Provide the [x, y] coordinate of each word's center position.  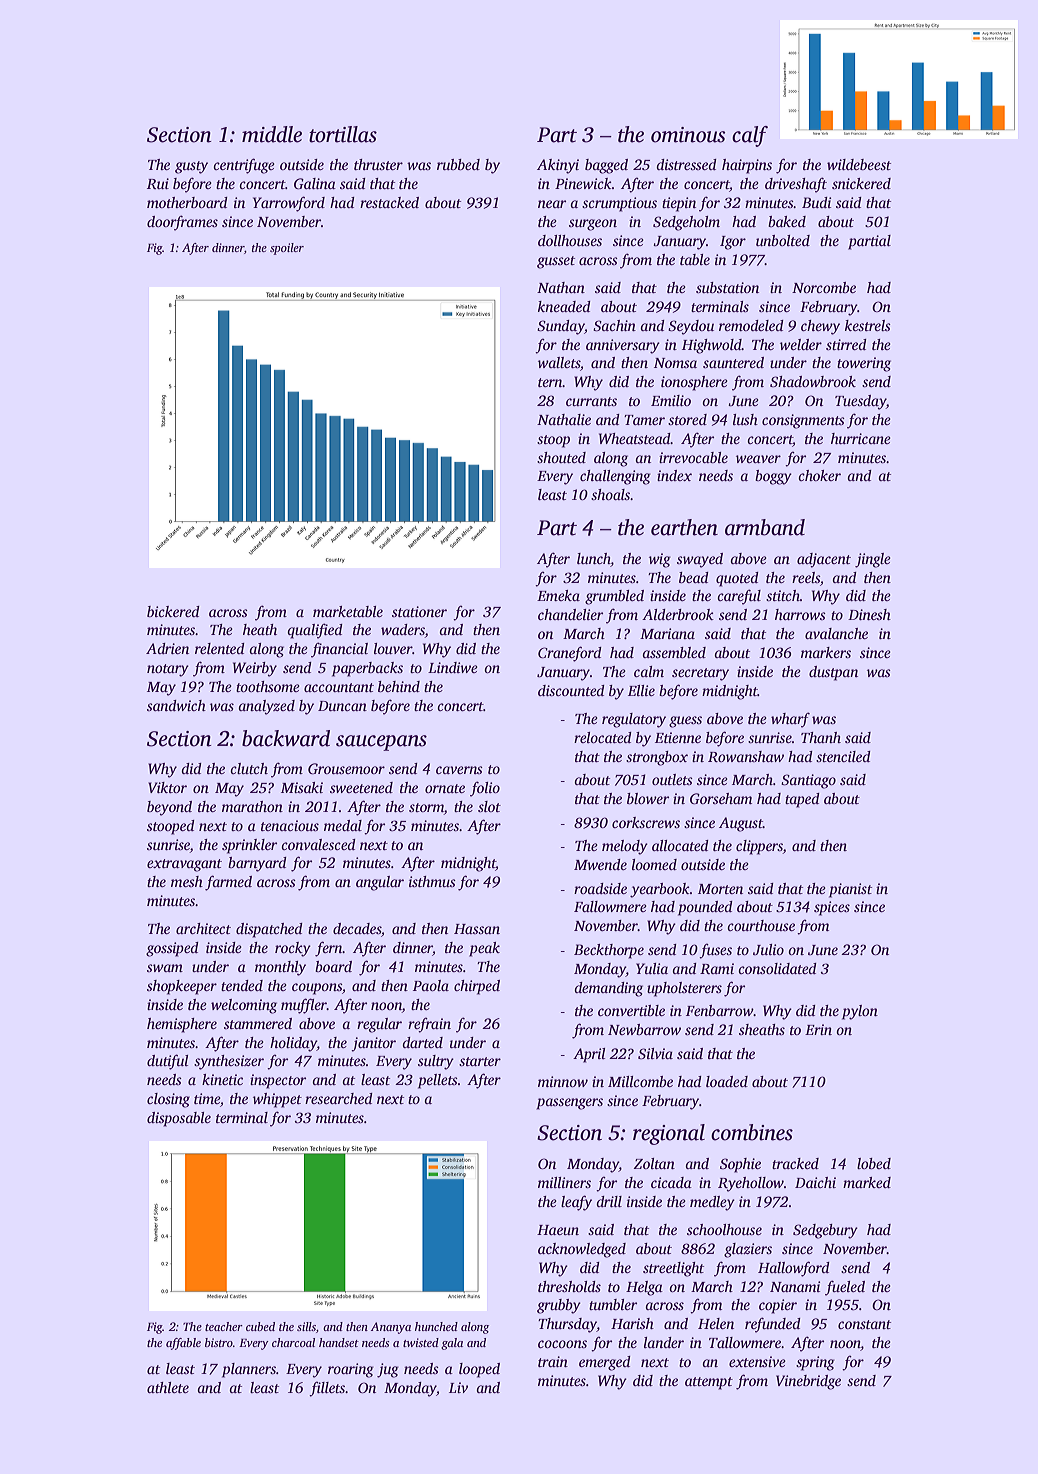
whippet [277, 1100]
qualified [315, 631]
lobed [874, 1163]
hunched [436, 1326]
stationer [419, 611]
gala [452, 1344]
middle [272, 134]
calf [750, 136]
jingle [873, 560]
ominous [688, 135]
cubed [260, 1326]
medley [712, 1203]
